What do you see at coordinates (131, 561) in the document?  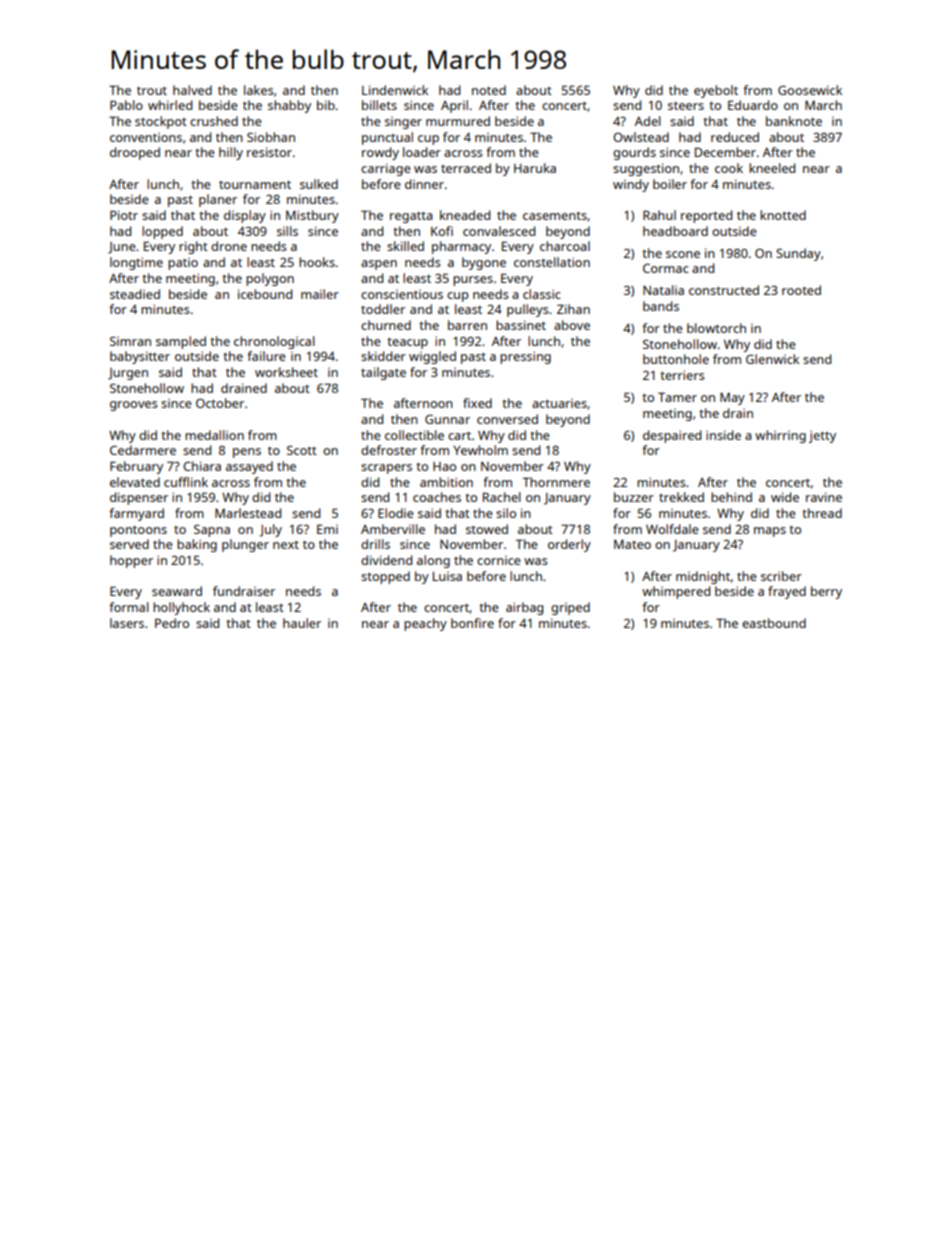 I see `hopper` at bounding box center [131, 561].
